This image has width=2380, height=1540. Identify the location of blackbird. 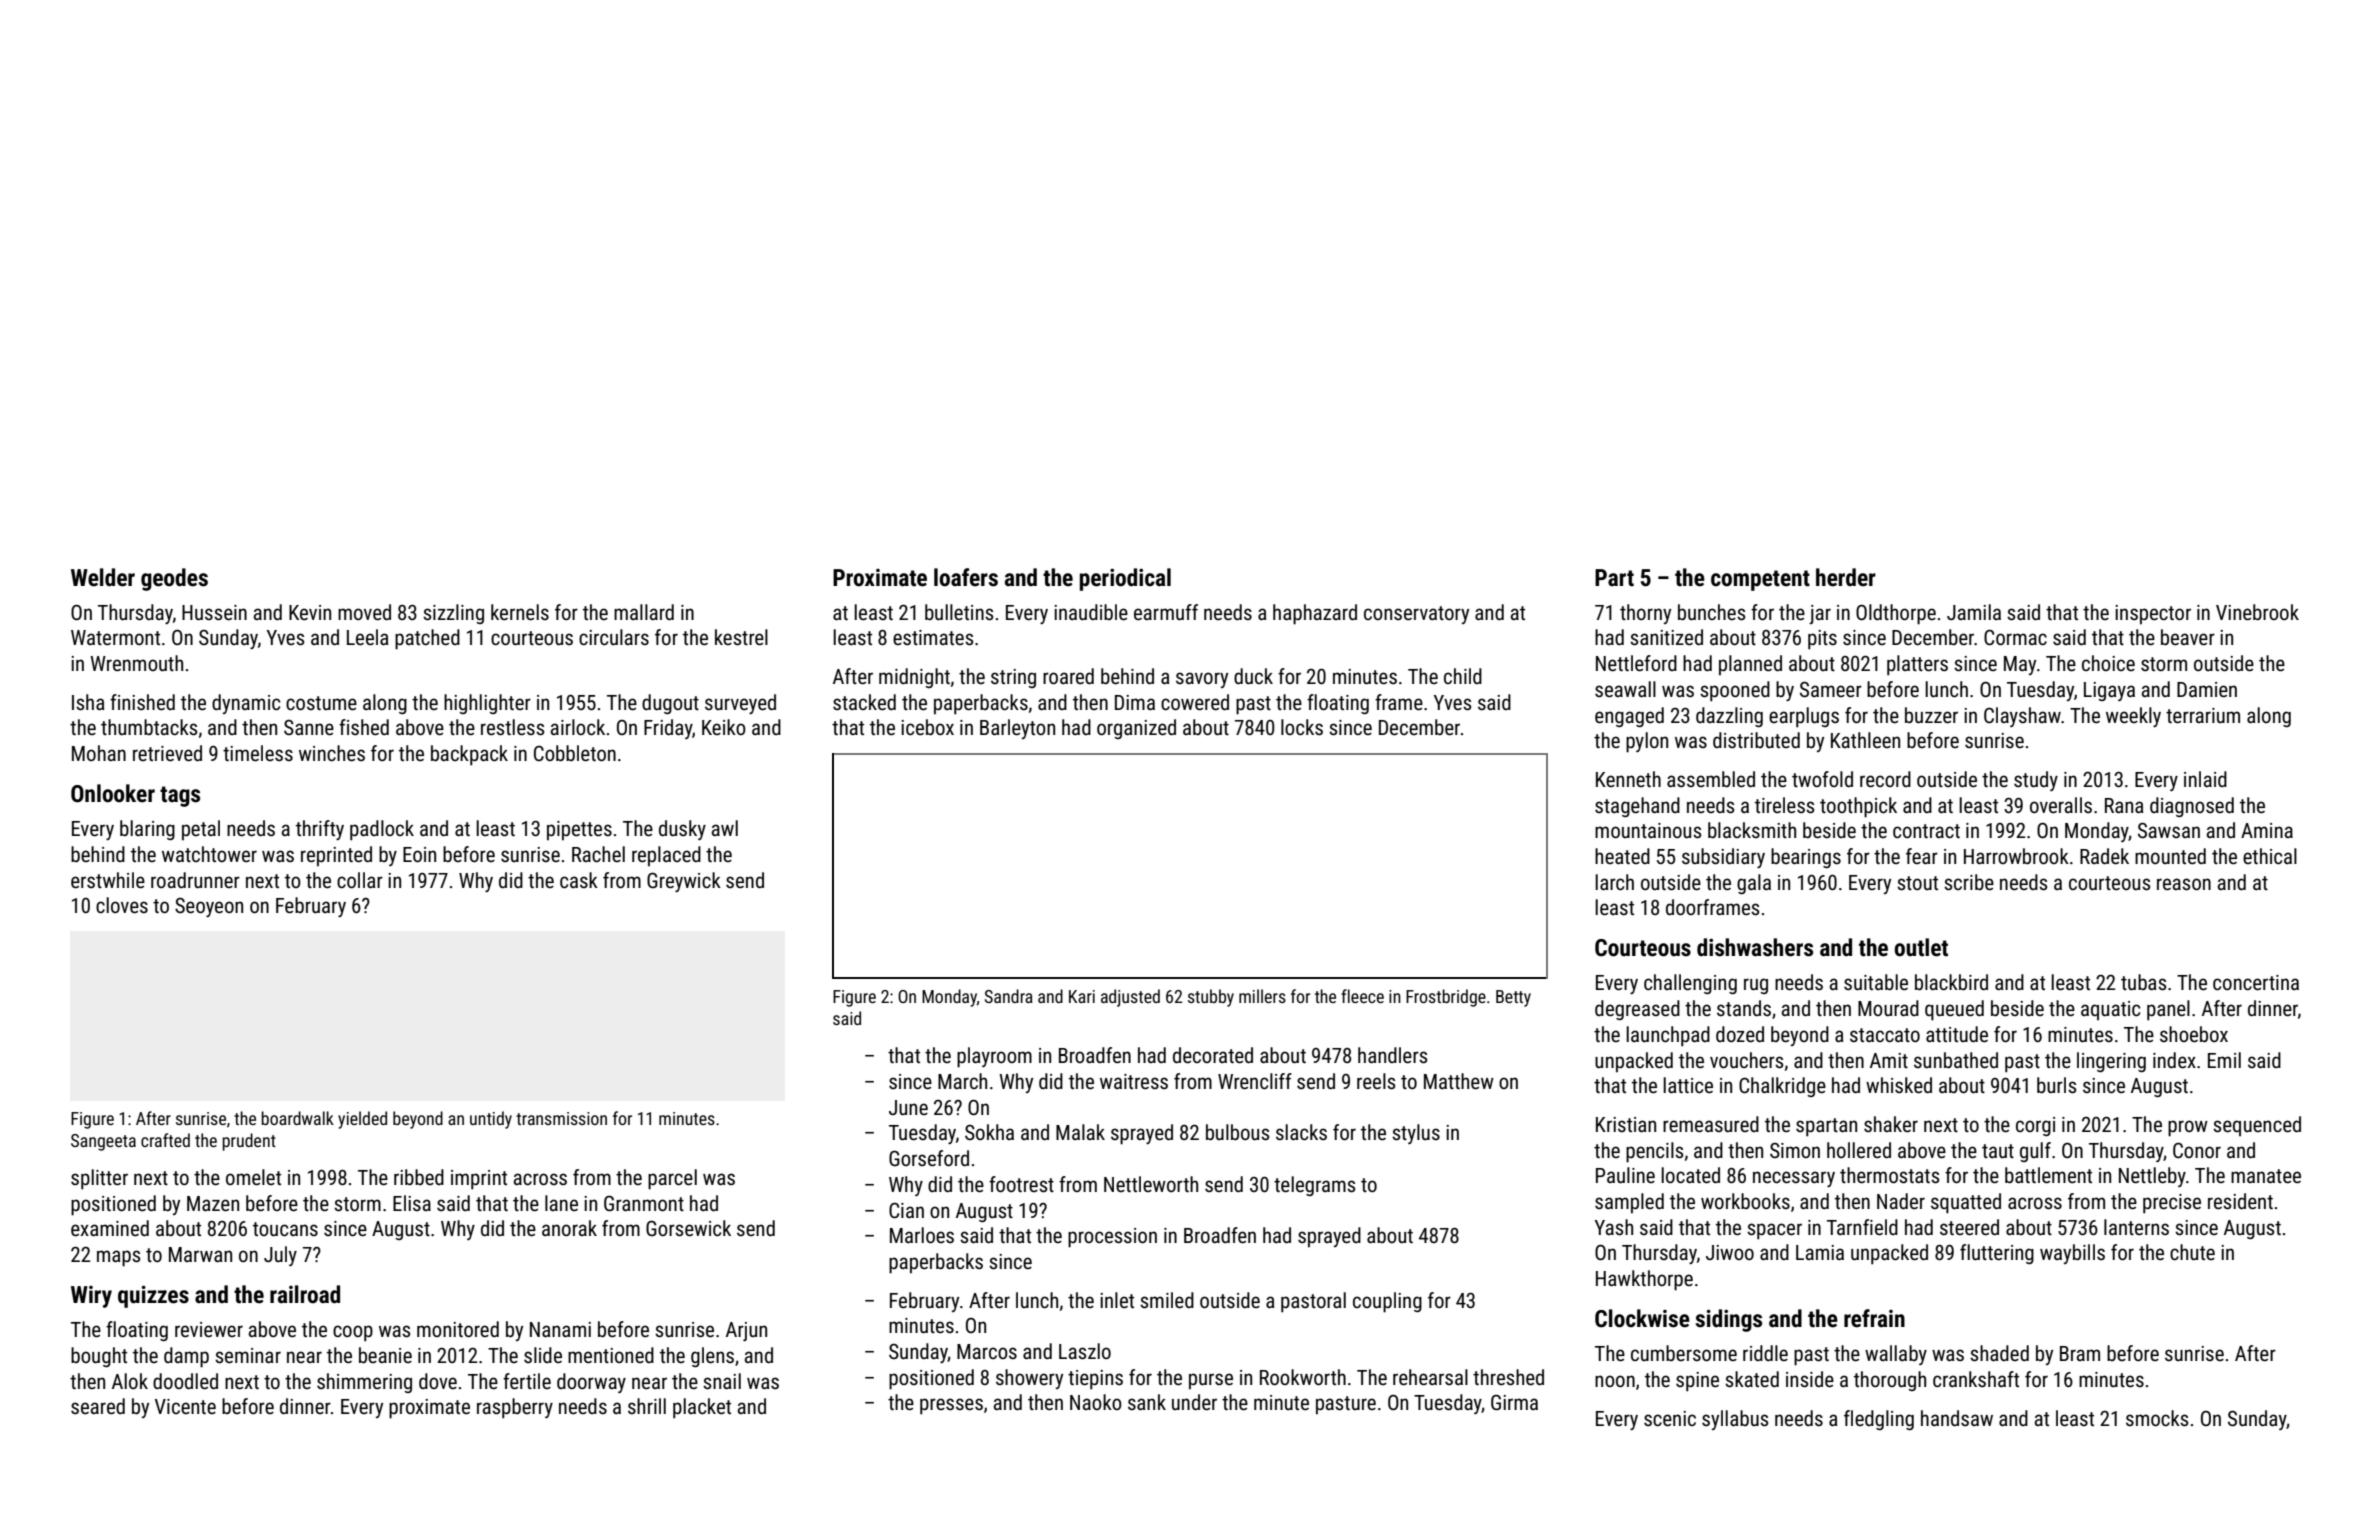
(1951, 982).
